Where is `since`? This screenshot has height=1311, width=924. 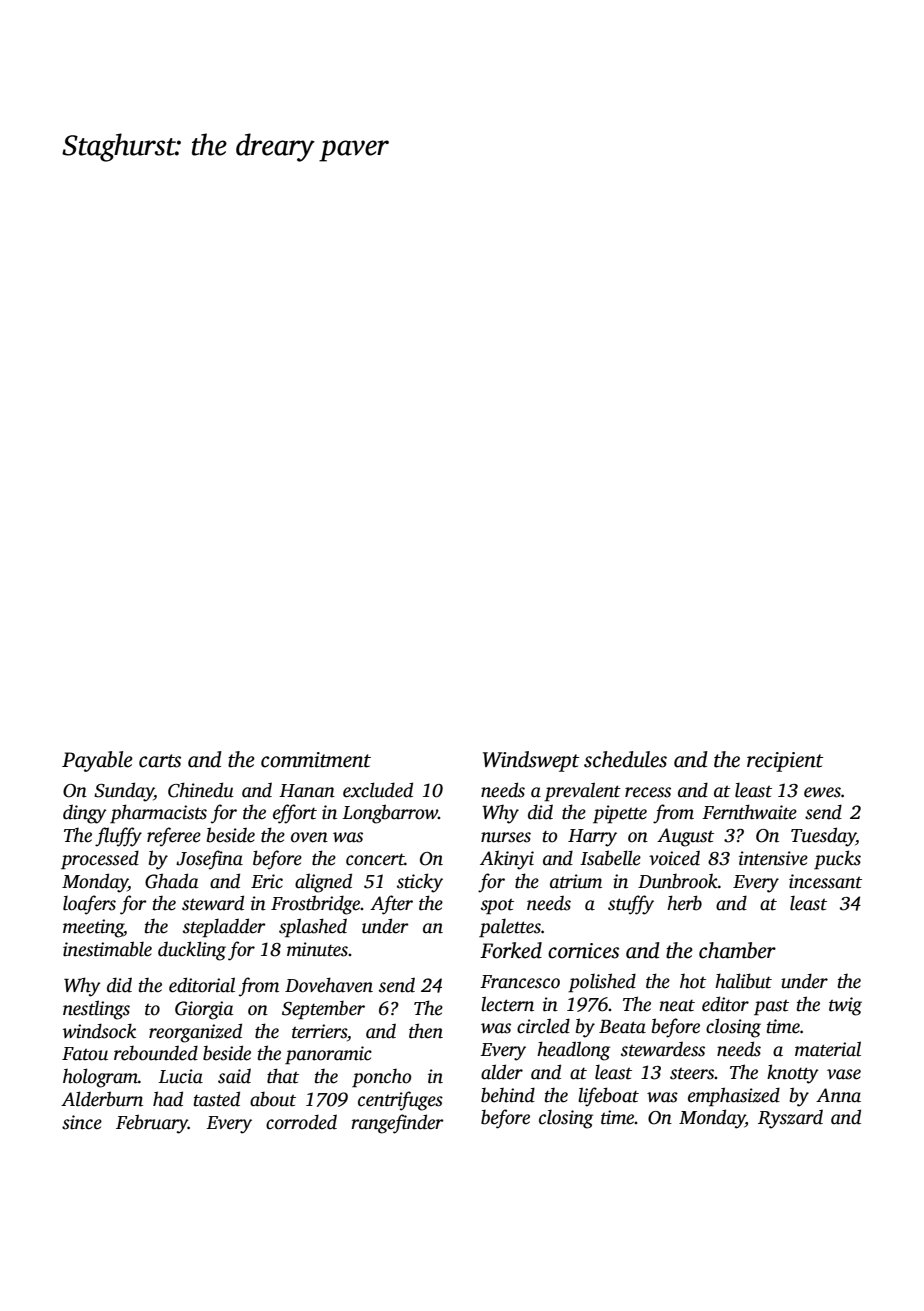 since is located at coordinates (82, 1122).
